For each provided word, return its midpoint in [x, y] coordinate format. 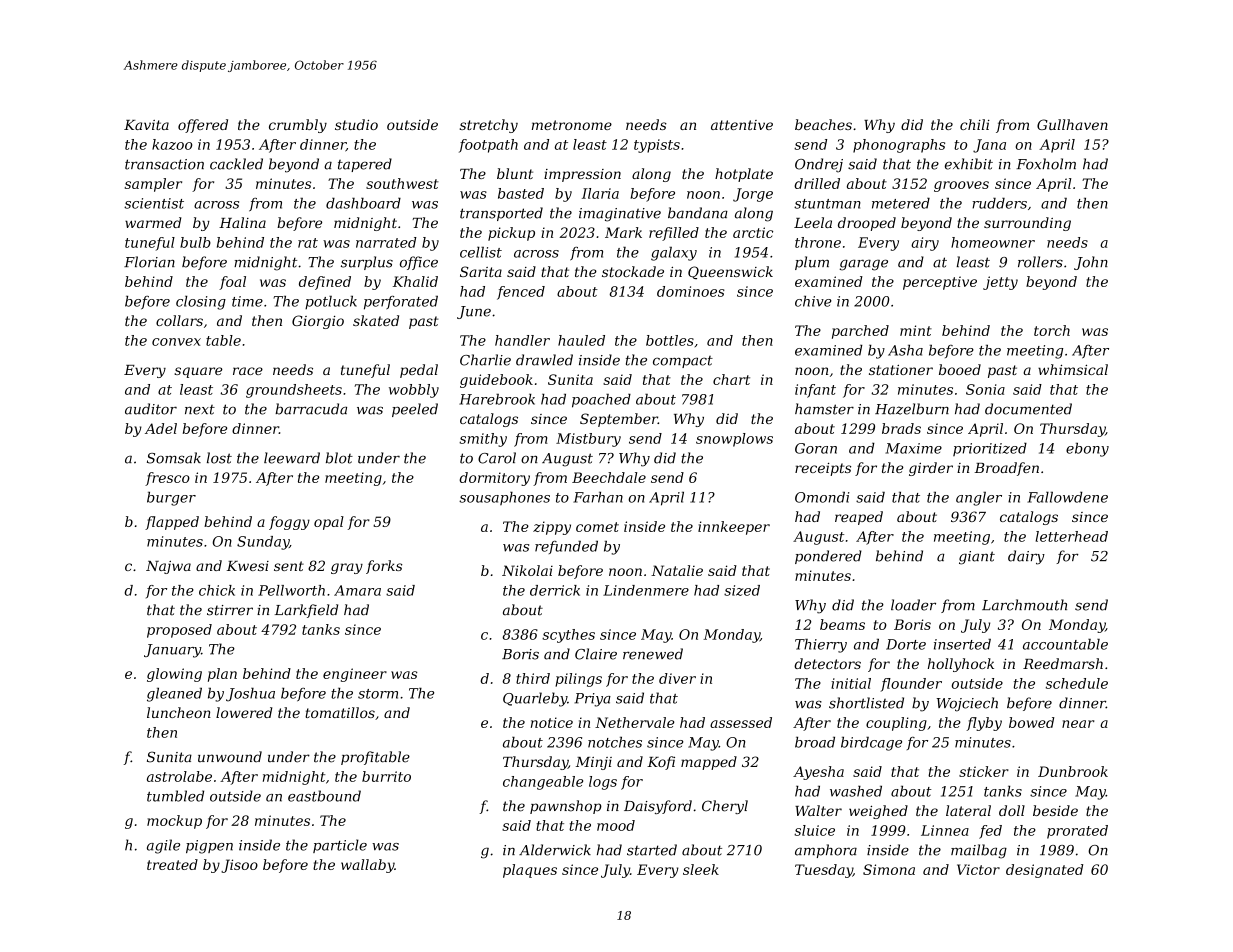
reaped [859, 518]
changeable [543, 783]
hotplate [744, 175]
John [1091, 263]
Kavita [146, 125]
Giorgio [318, 322]
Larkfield [306, 611]
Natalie [677, 570]
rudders [999, 203]
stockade [633, 271]
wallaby [367, 866]
